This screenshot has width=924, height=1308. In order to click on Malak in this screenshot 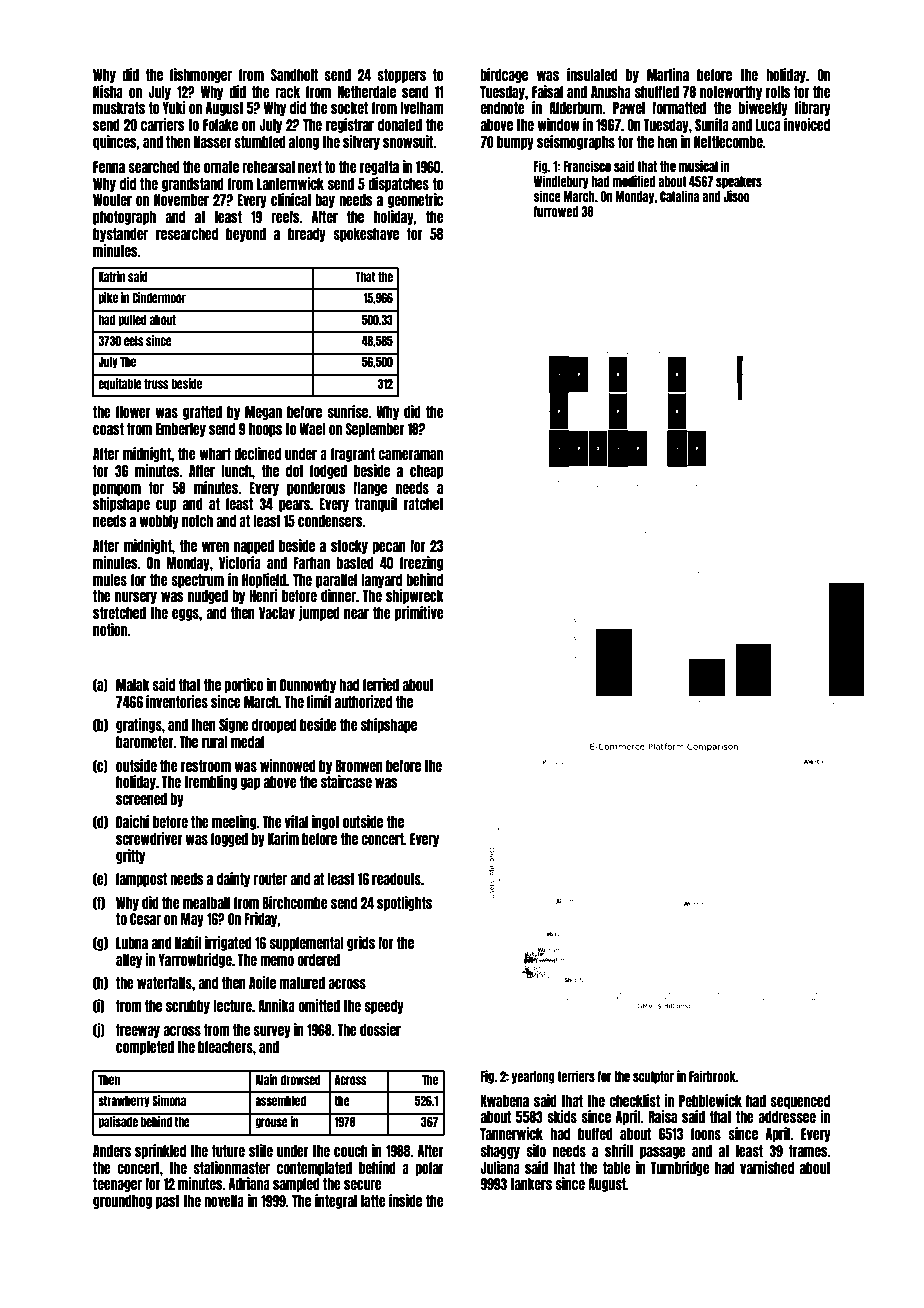, I will do `click(133, 685)`.
